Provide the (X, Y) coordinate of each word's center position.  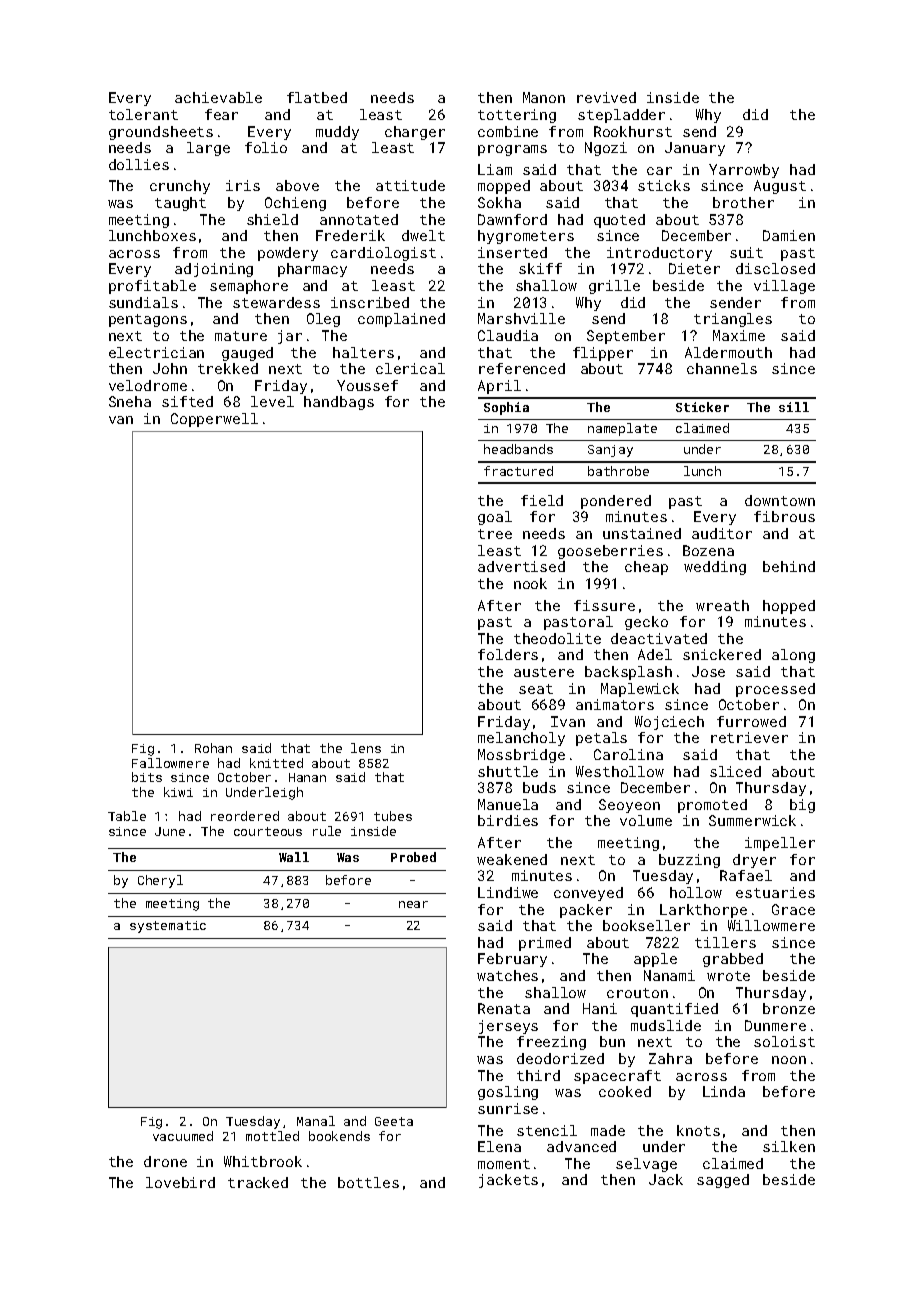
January (695, 149)
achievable (218, 97)
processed (775, 690)
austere (544, 672)
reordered (245, 816)
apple (655, 960)
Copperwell (214, 420)
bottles (368, 1182)
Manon (544, 97)
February (512, 960)
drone (165, 1161)
